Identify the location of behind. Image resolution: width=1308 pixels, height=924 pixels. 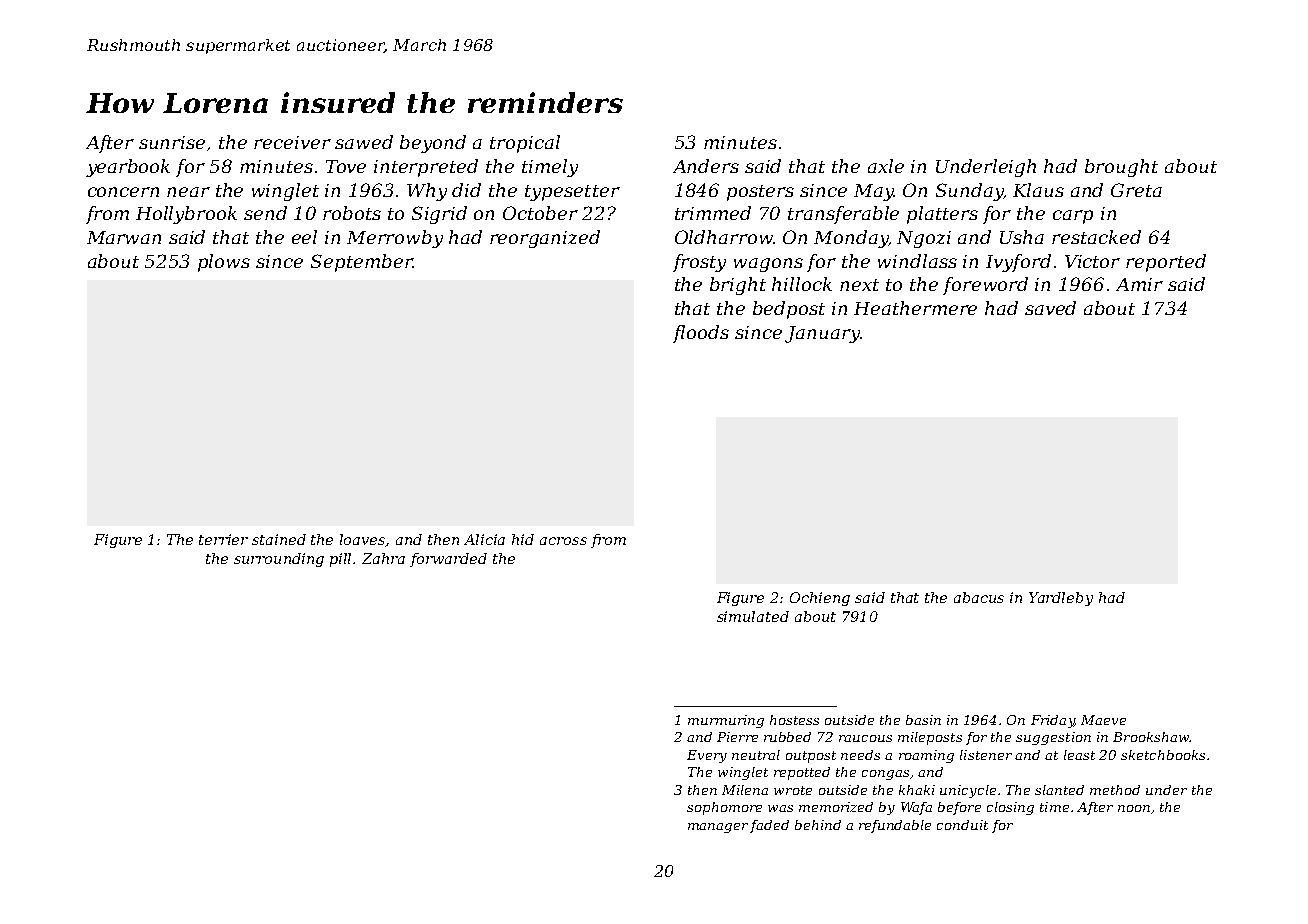
(818, 825).
